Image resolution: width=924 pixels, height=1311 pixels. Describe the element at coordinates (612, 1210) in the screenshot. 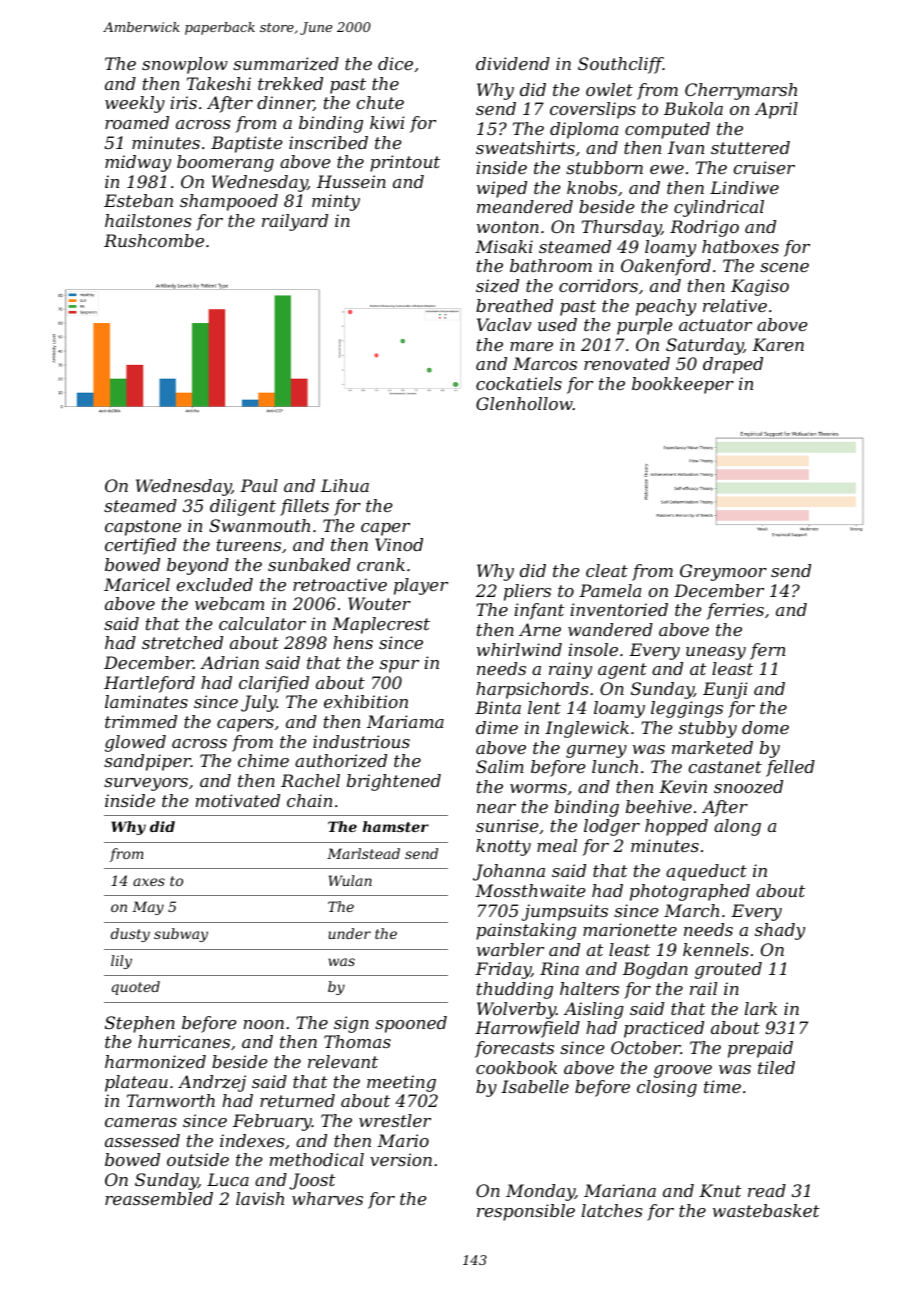

I see `latches` at that location.
